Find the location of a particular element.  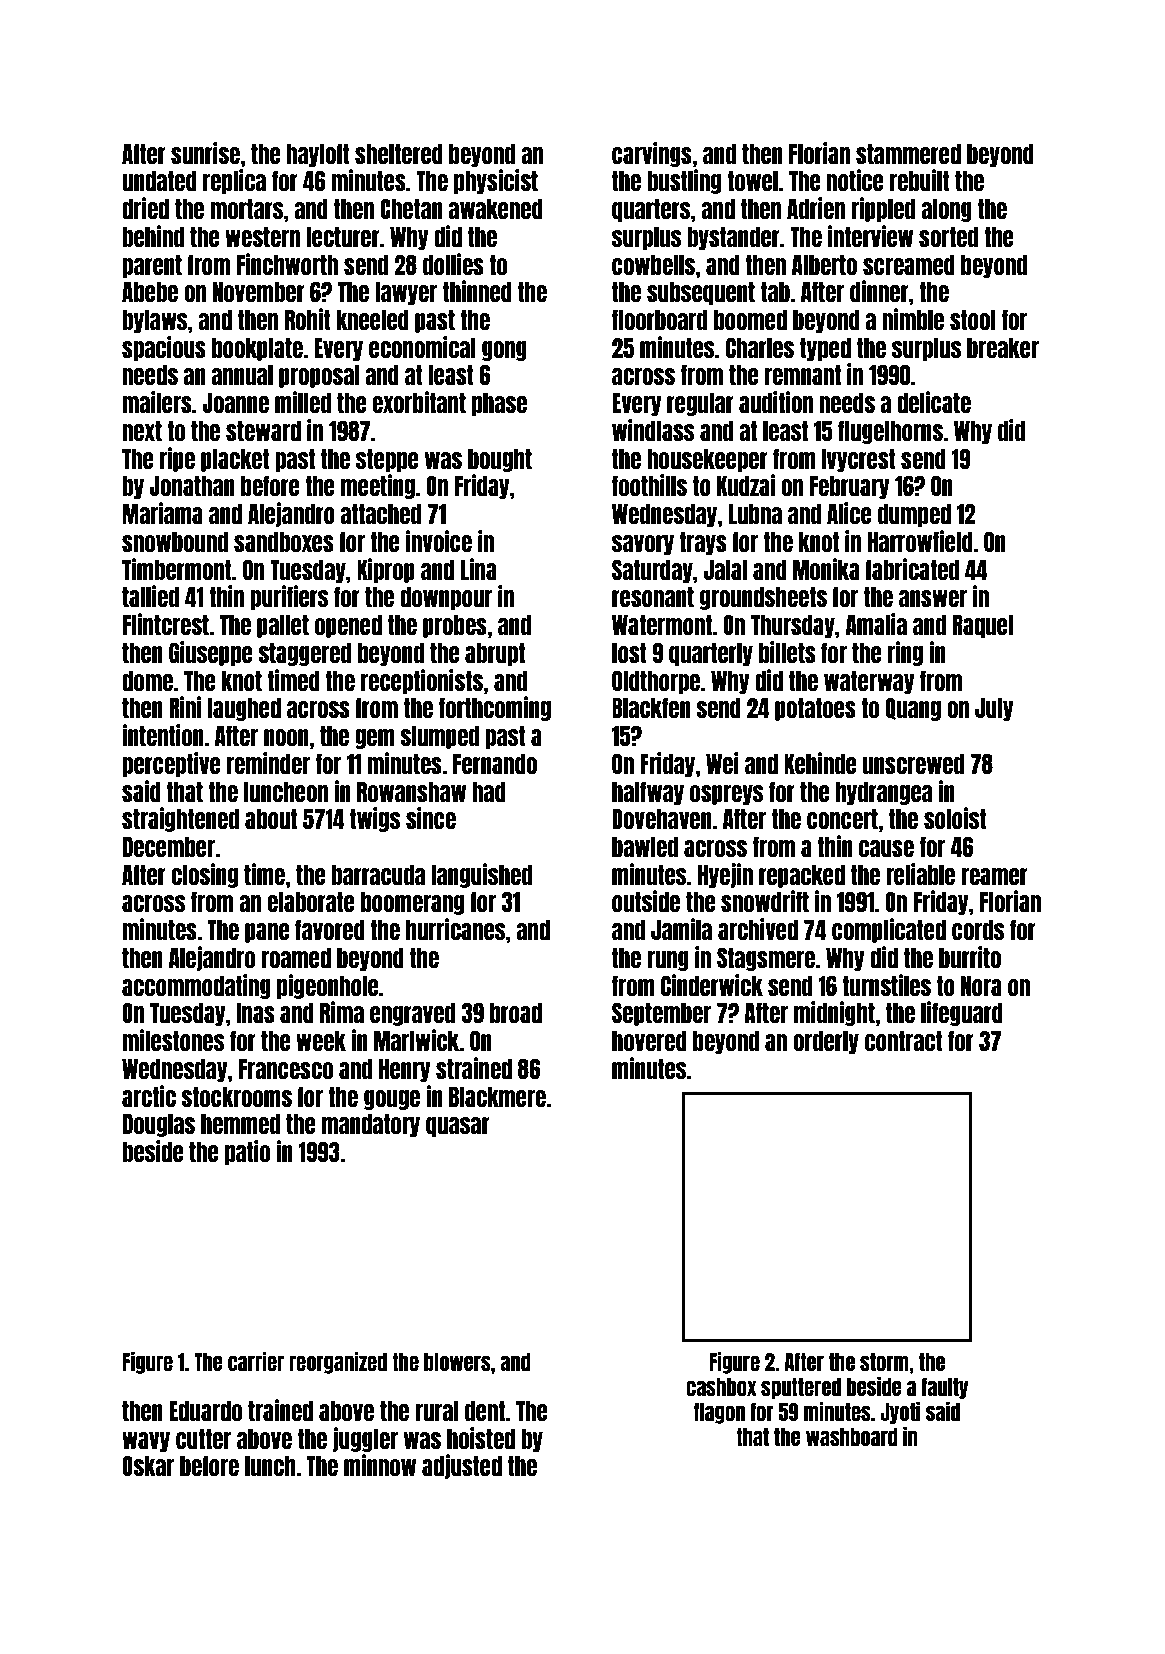

gong is located at coordinates (504, 351).
